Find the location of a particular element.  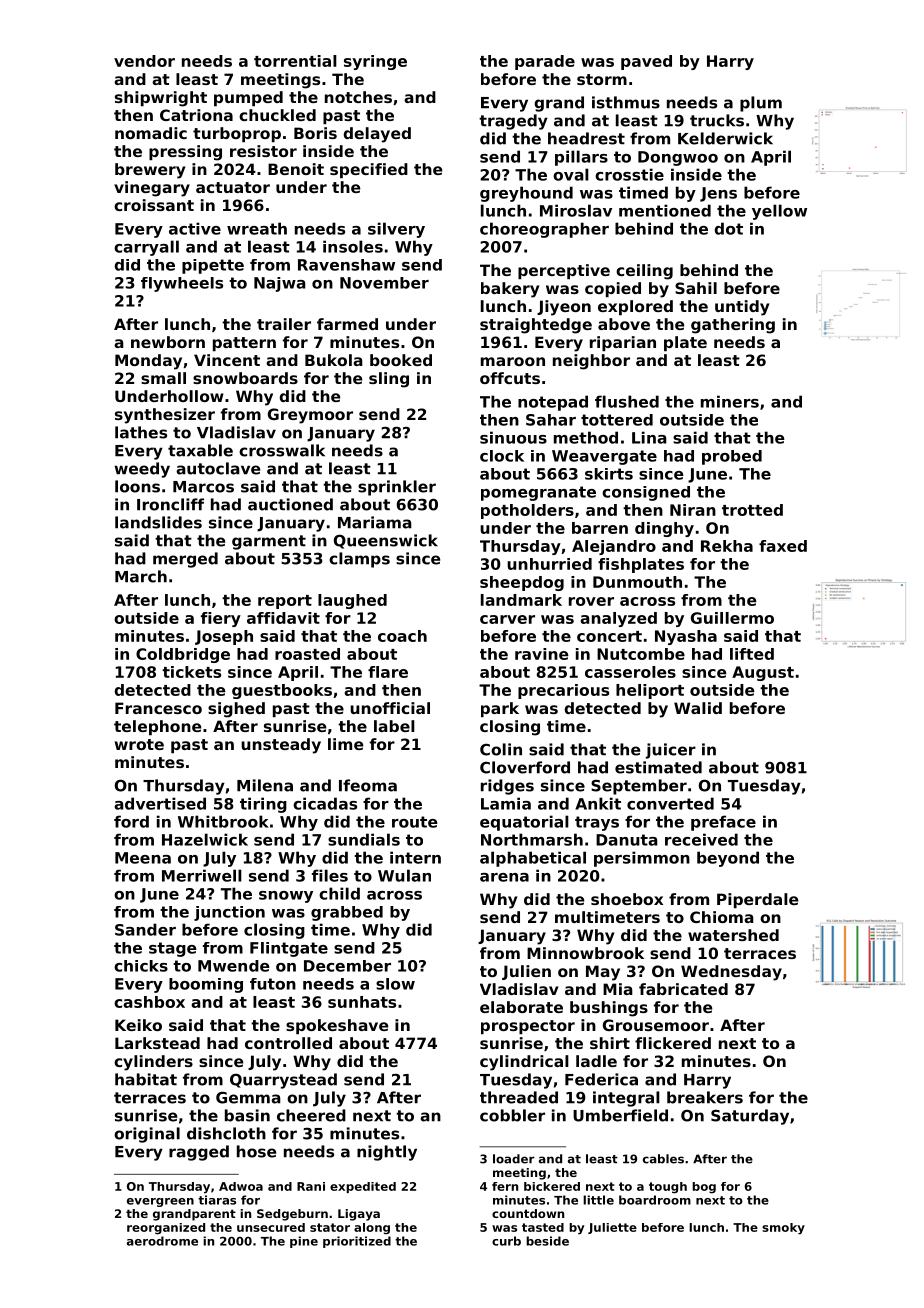

Wulan is located at coordinates (404, 875).
